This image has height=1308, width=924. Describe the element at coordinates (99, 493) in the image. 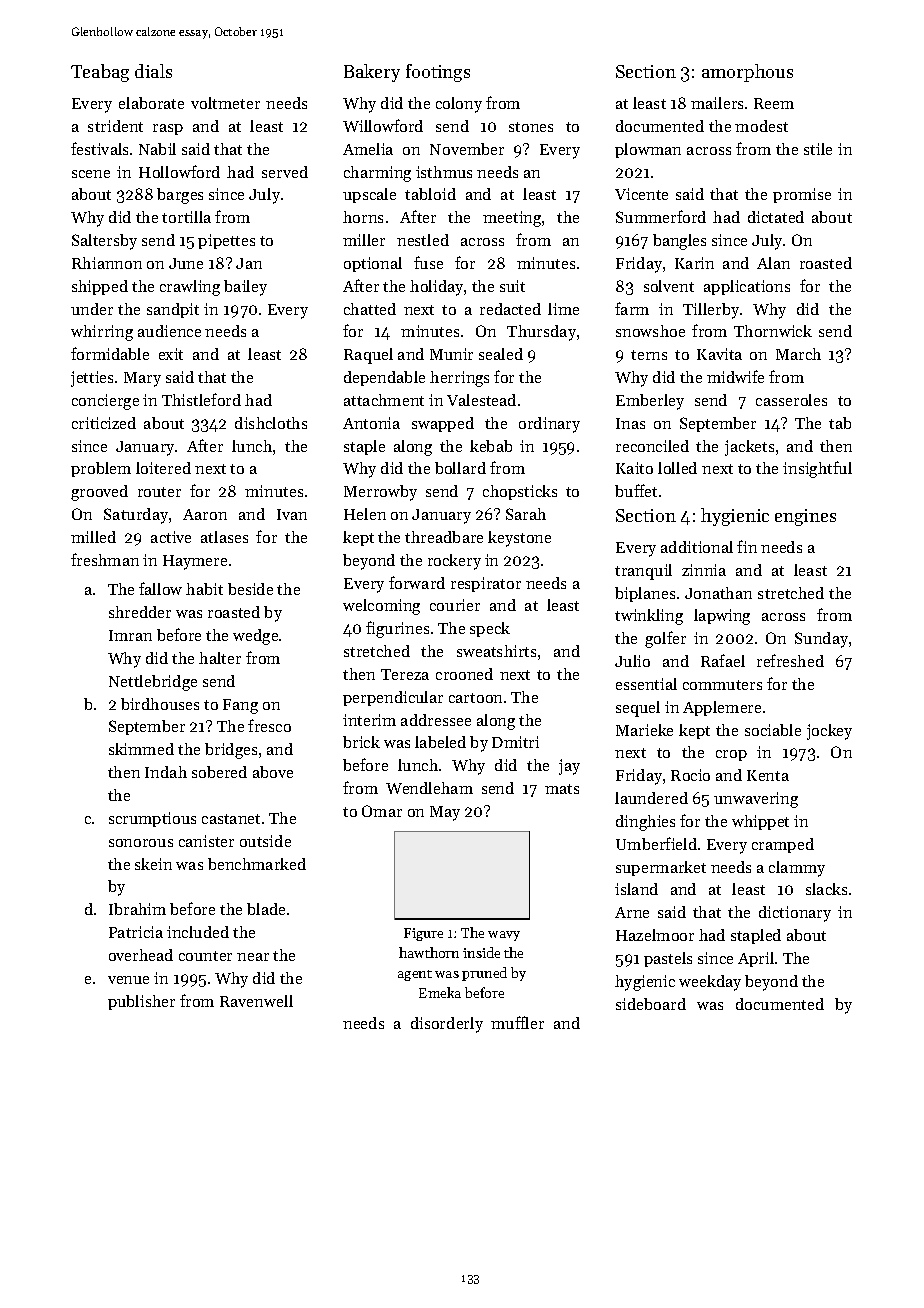

I see `grooved` at that location.
